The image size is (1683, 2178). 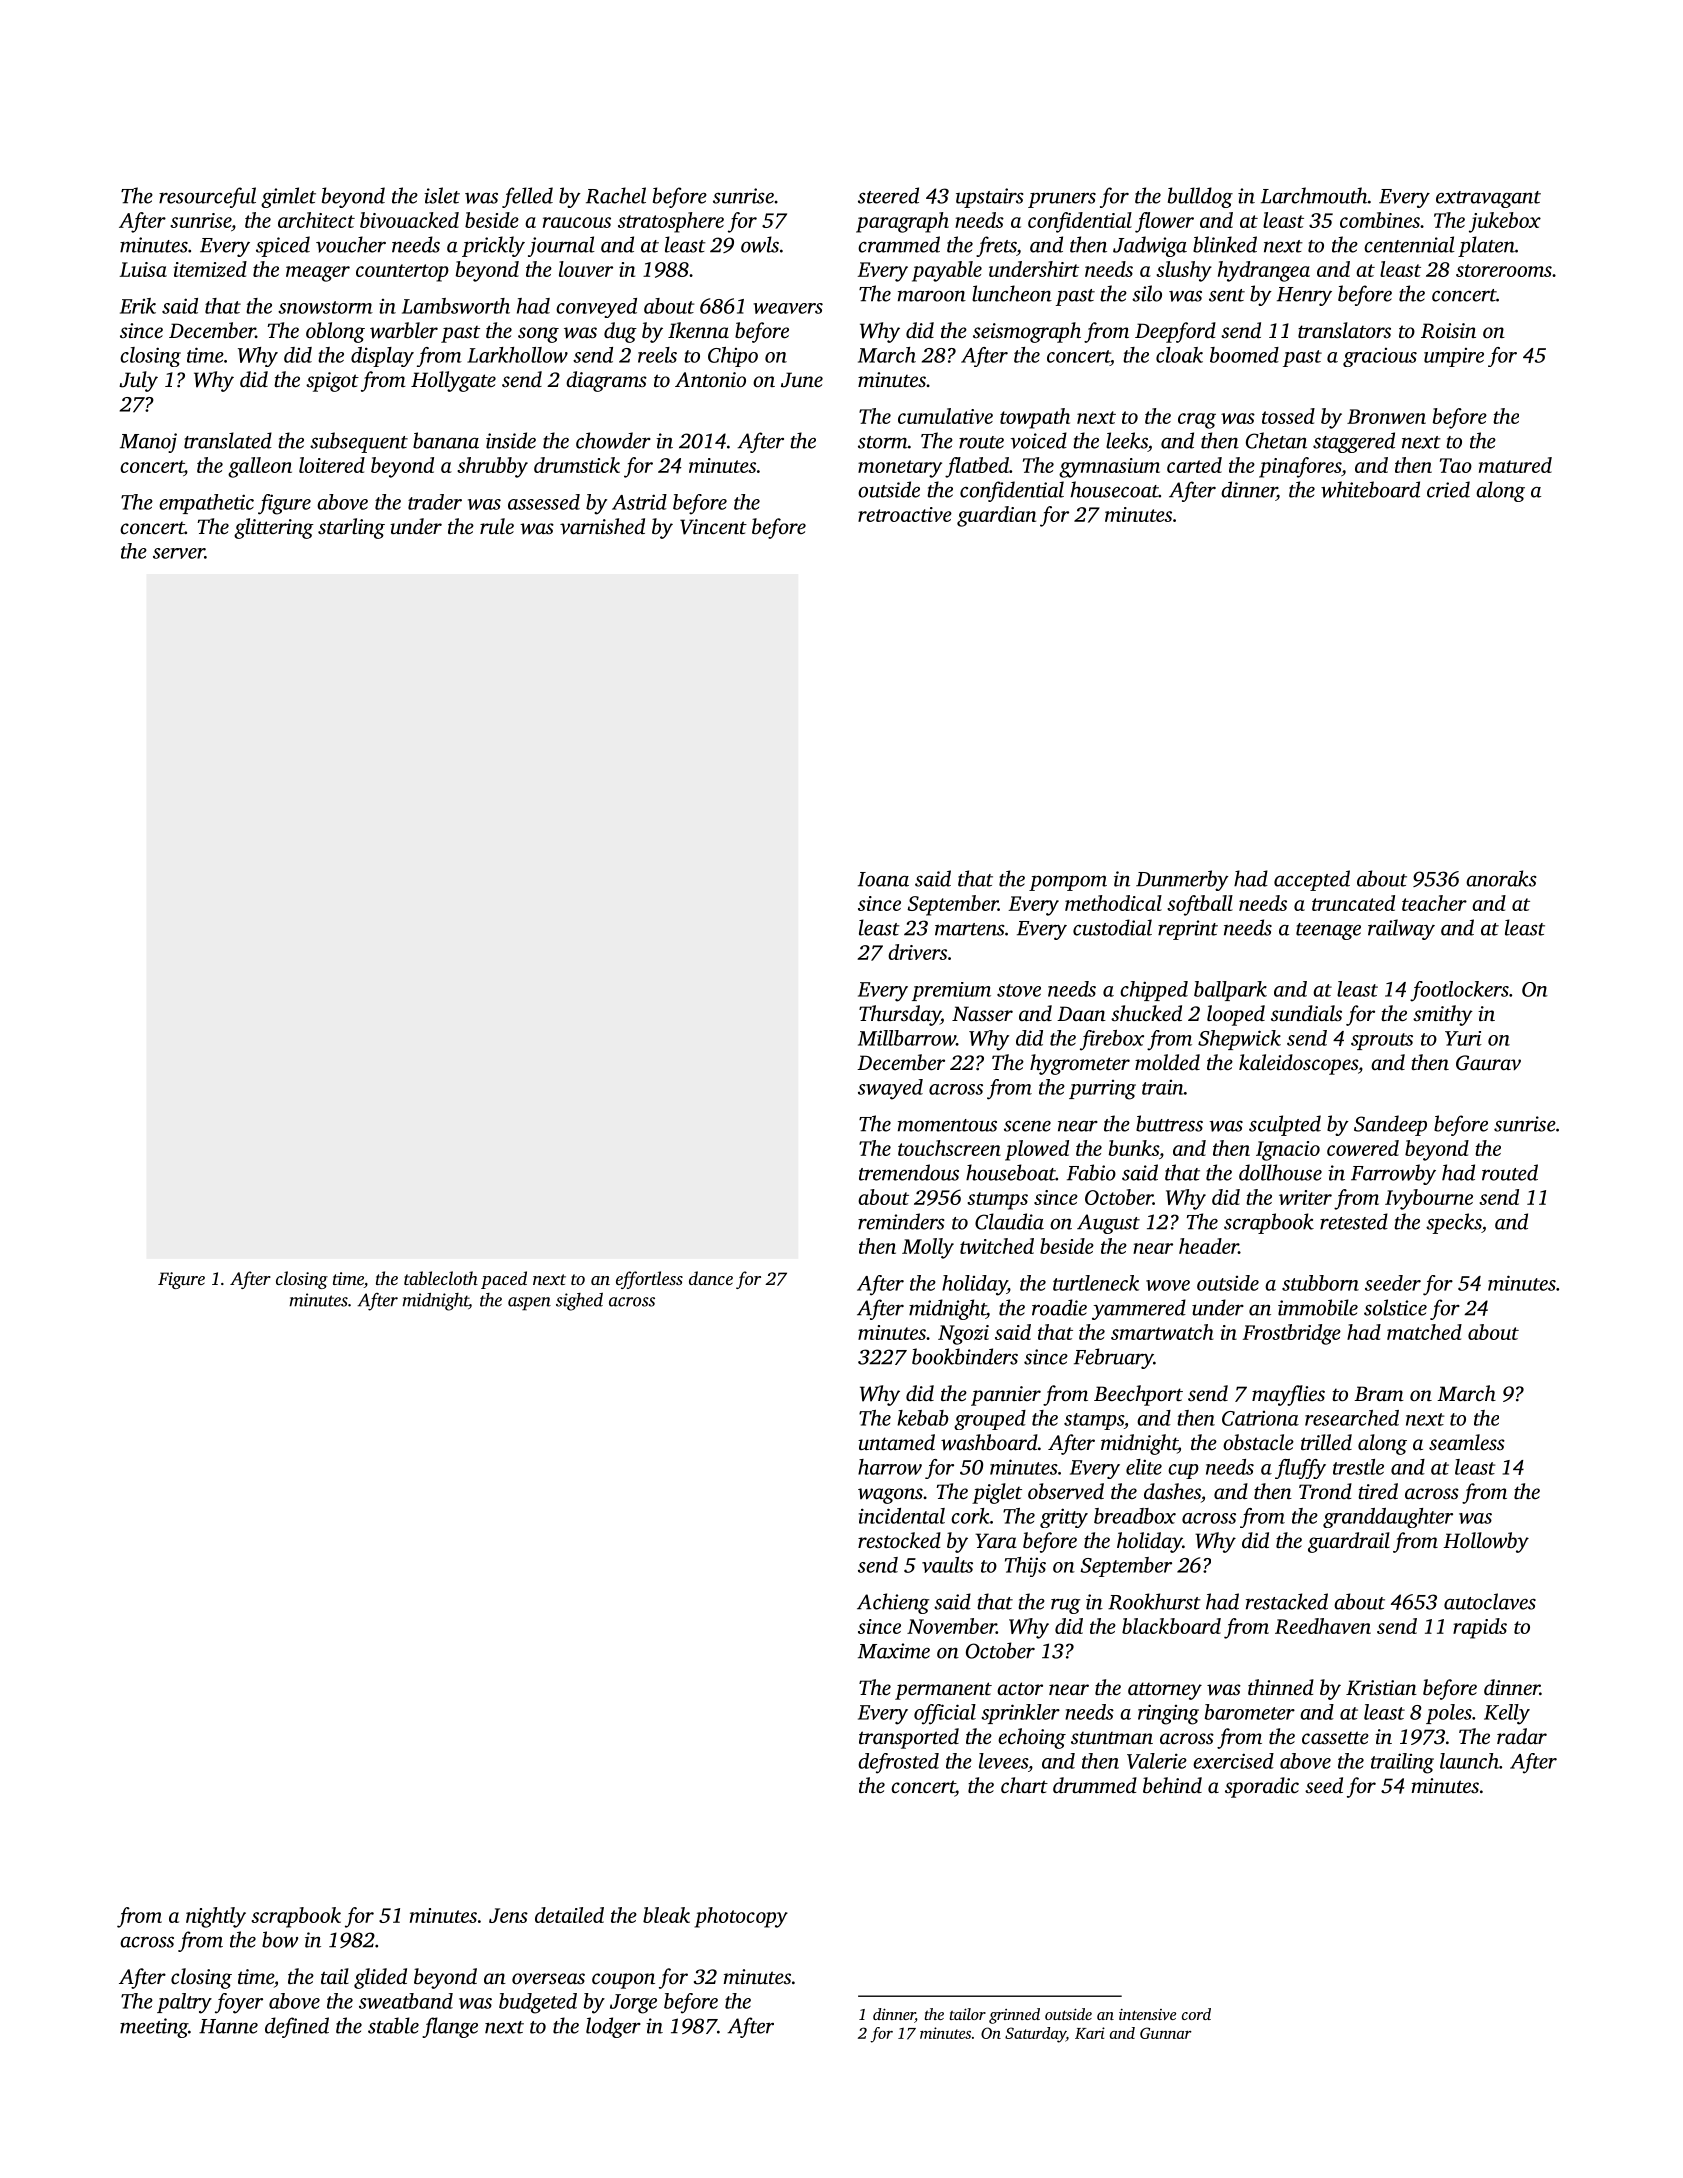 I want to click on extravagant, so click(x=1488, y=199).
